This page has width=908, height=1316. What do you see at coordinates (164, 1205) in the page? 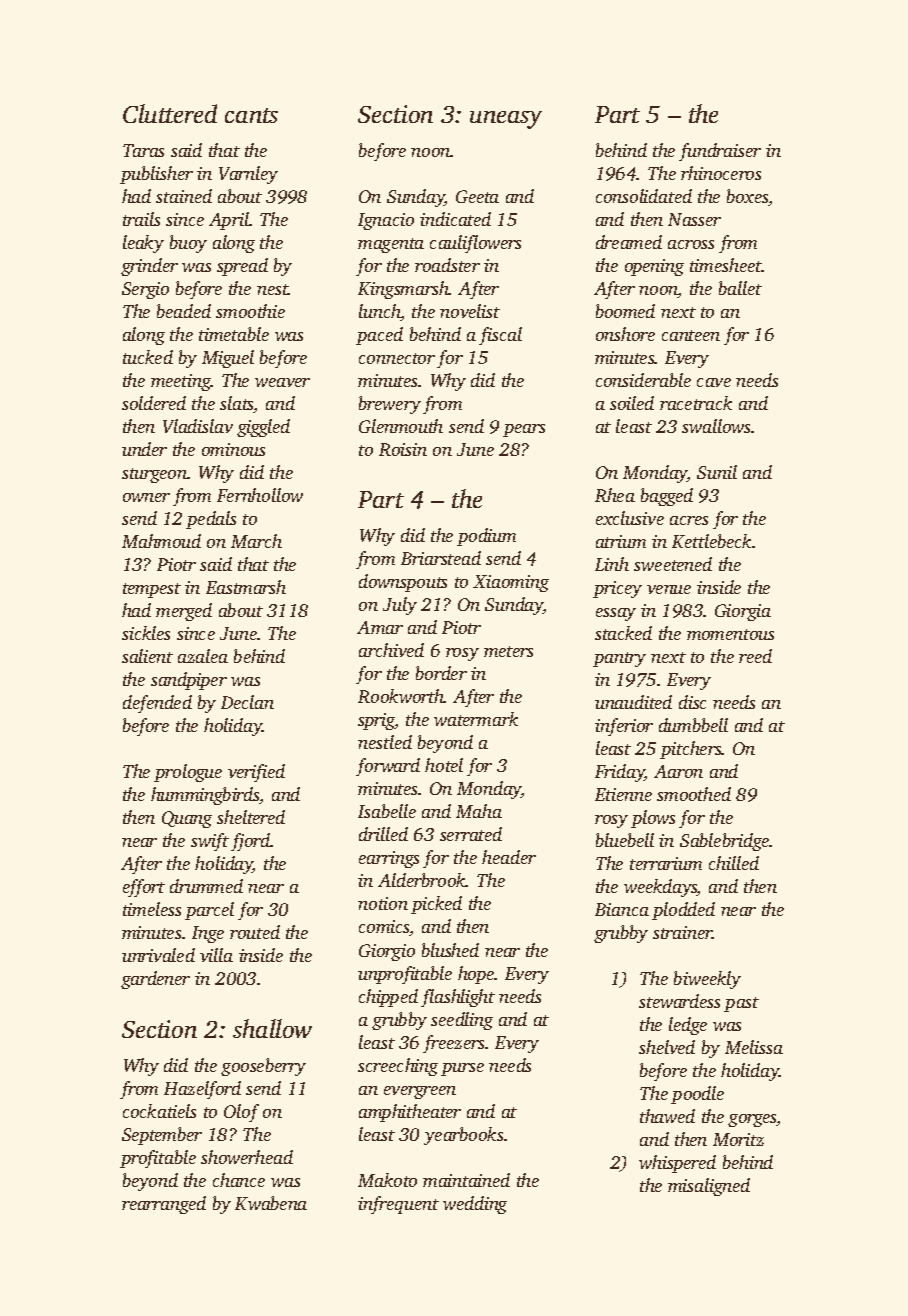
I see `rearranged` at bounding box center [164, 1205].
